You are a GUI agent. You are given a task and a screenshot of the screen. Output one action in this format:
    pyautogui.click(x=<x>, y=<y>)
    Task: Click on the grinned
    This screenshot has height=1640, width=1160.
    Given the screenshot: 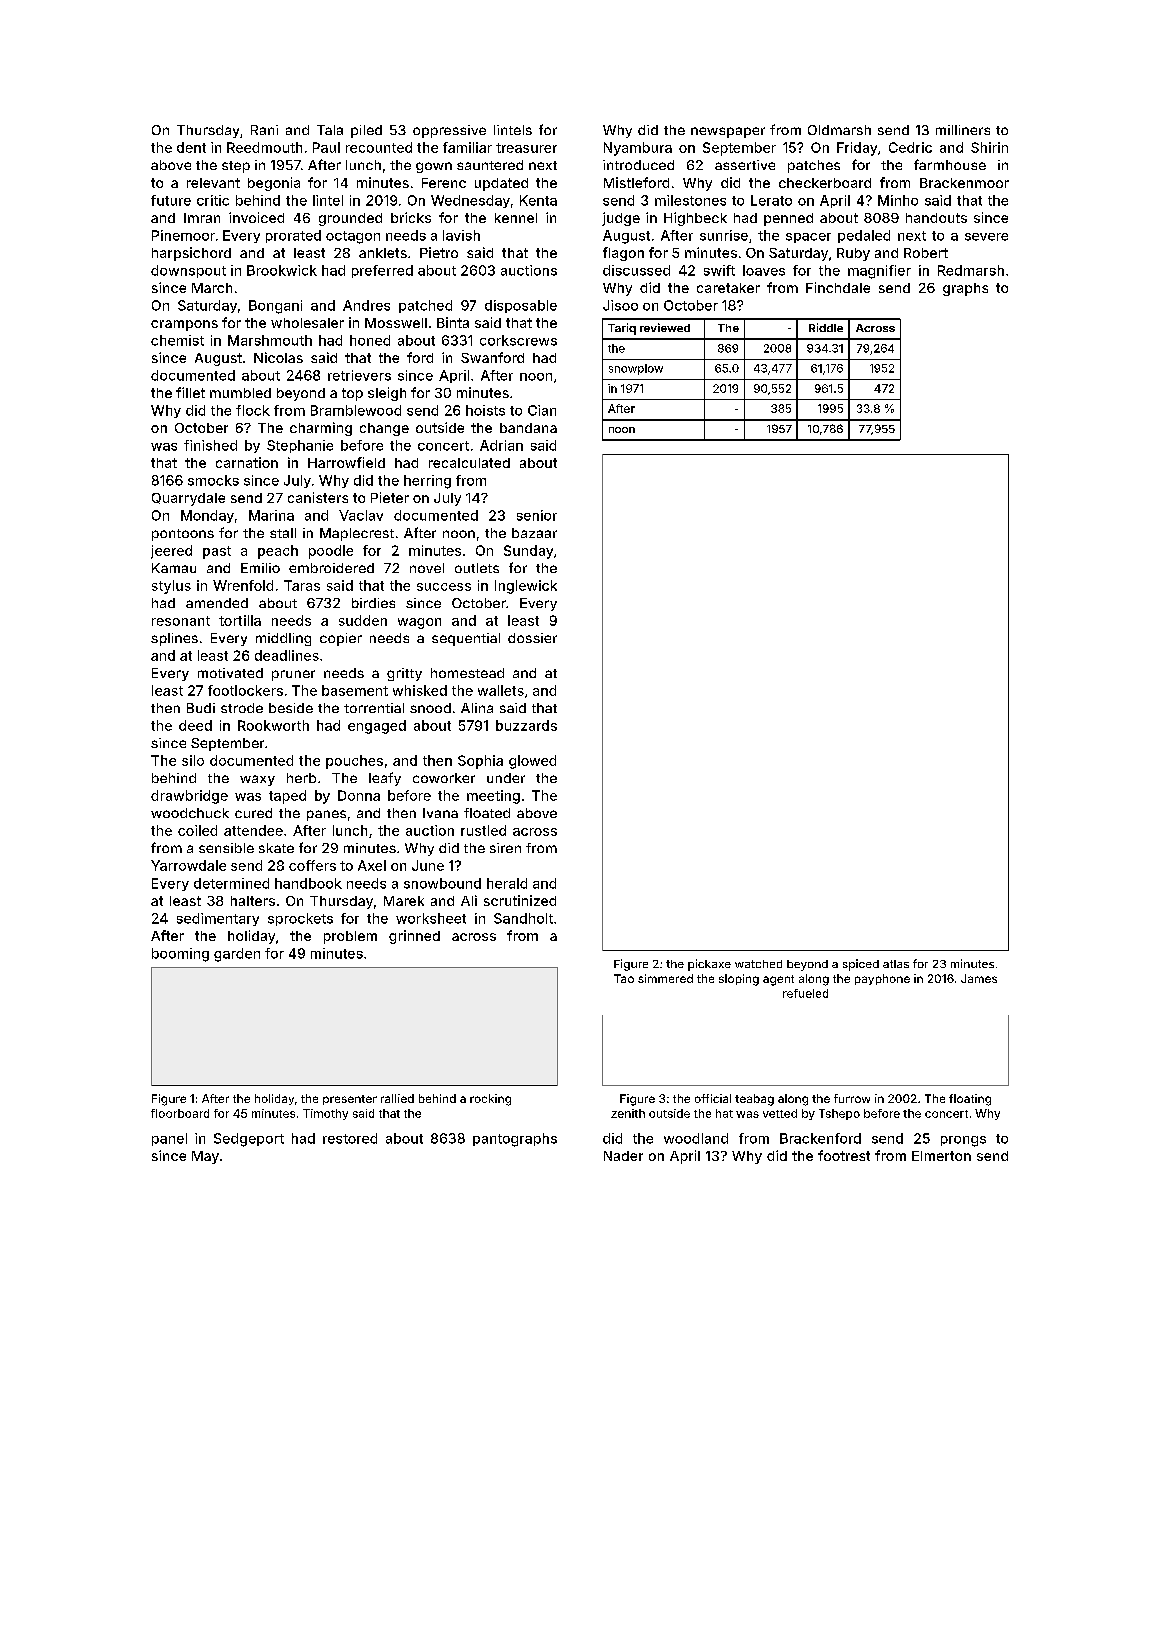 What is the action you would take?
    pyautogui.click(x=414, y=937)
